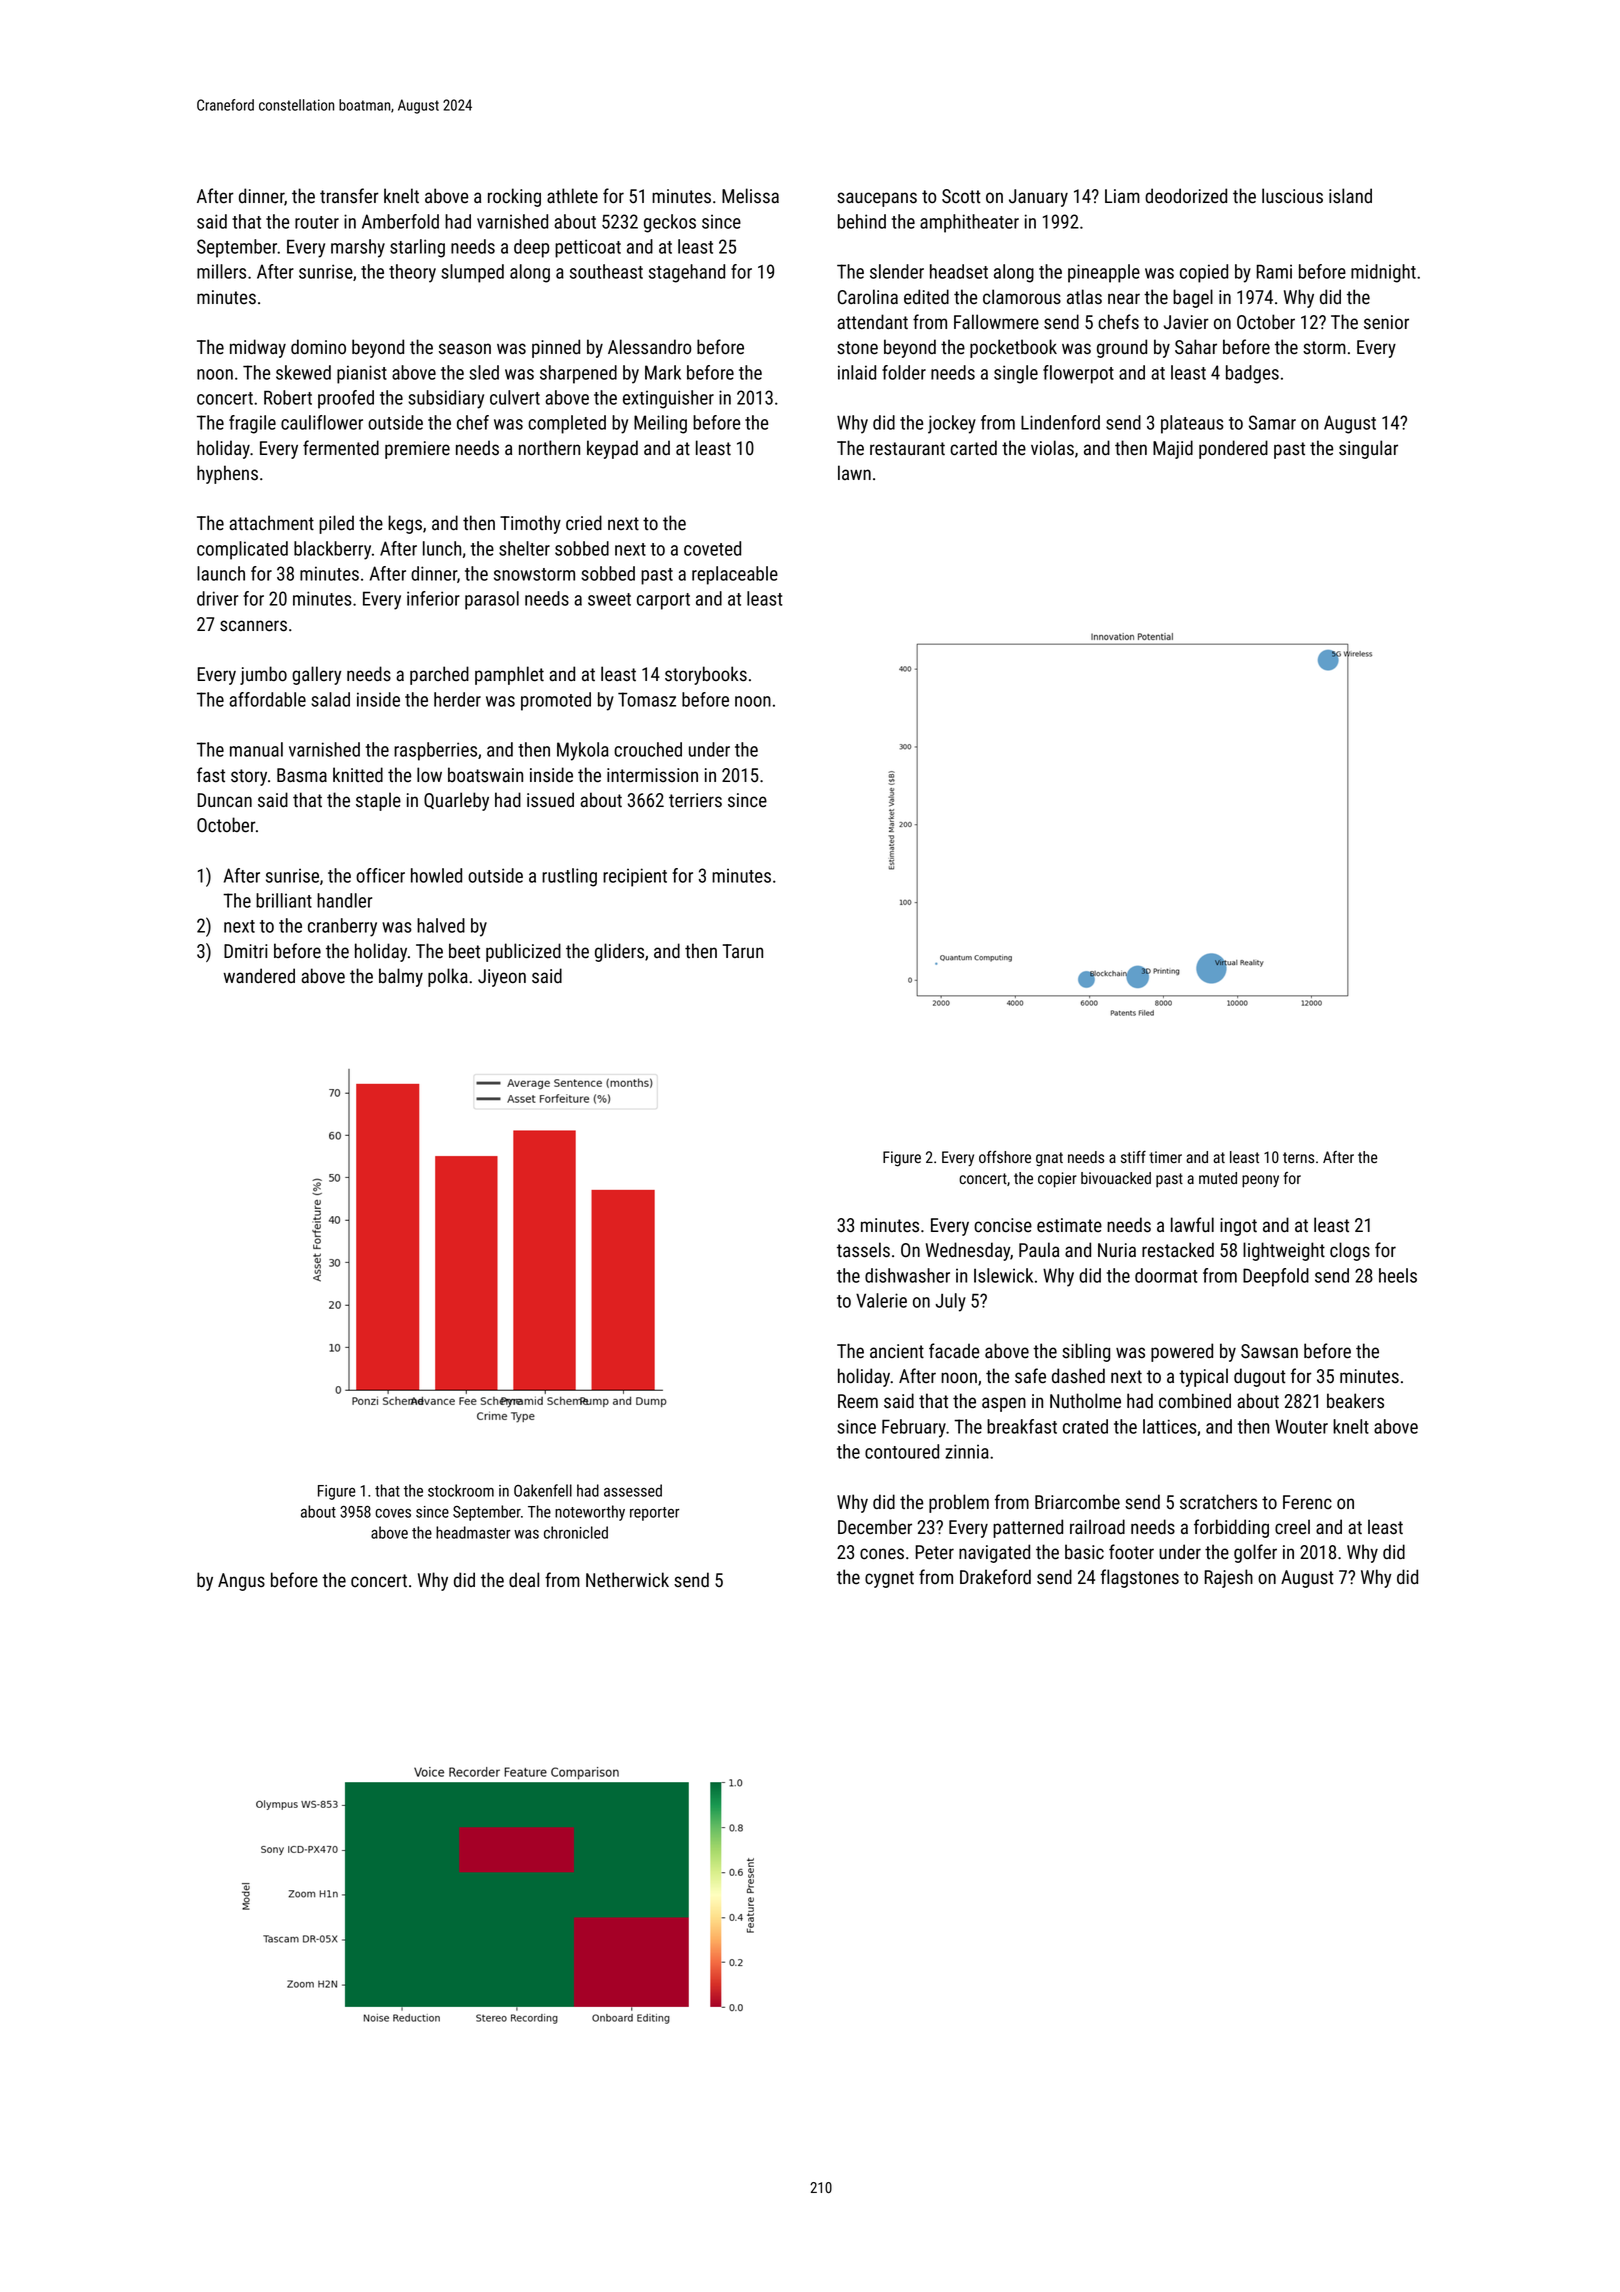 The width and height of the document is (1620, 2292). Describe the element at coordinates (245, 951) in the document. I see `Dmitri` at that location.
